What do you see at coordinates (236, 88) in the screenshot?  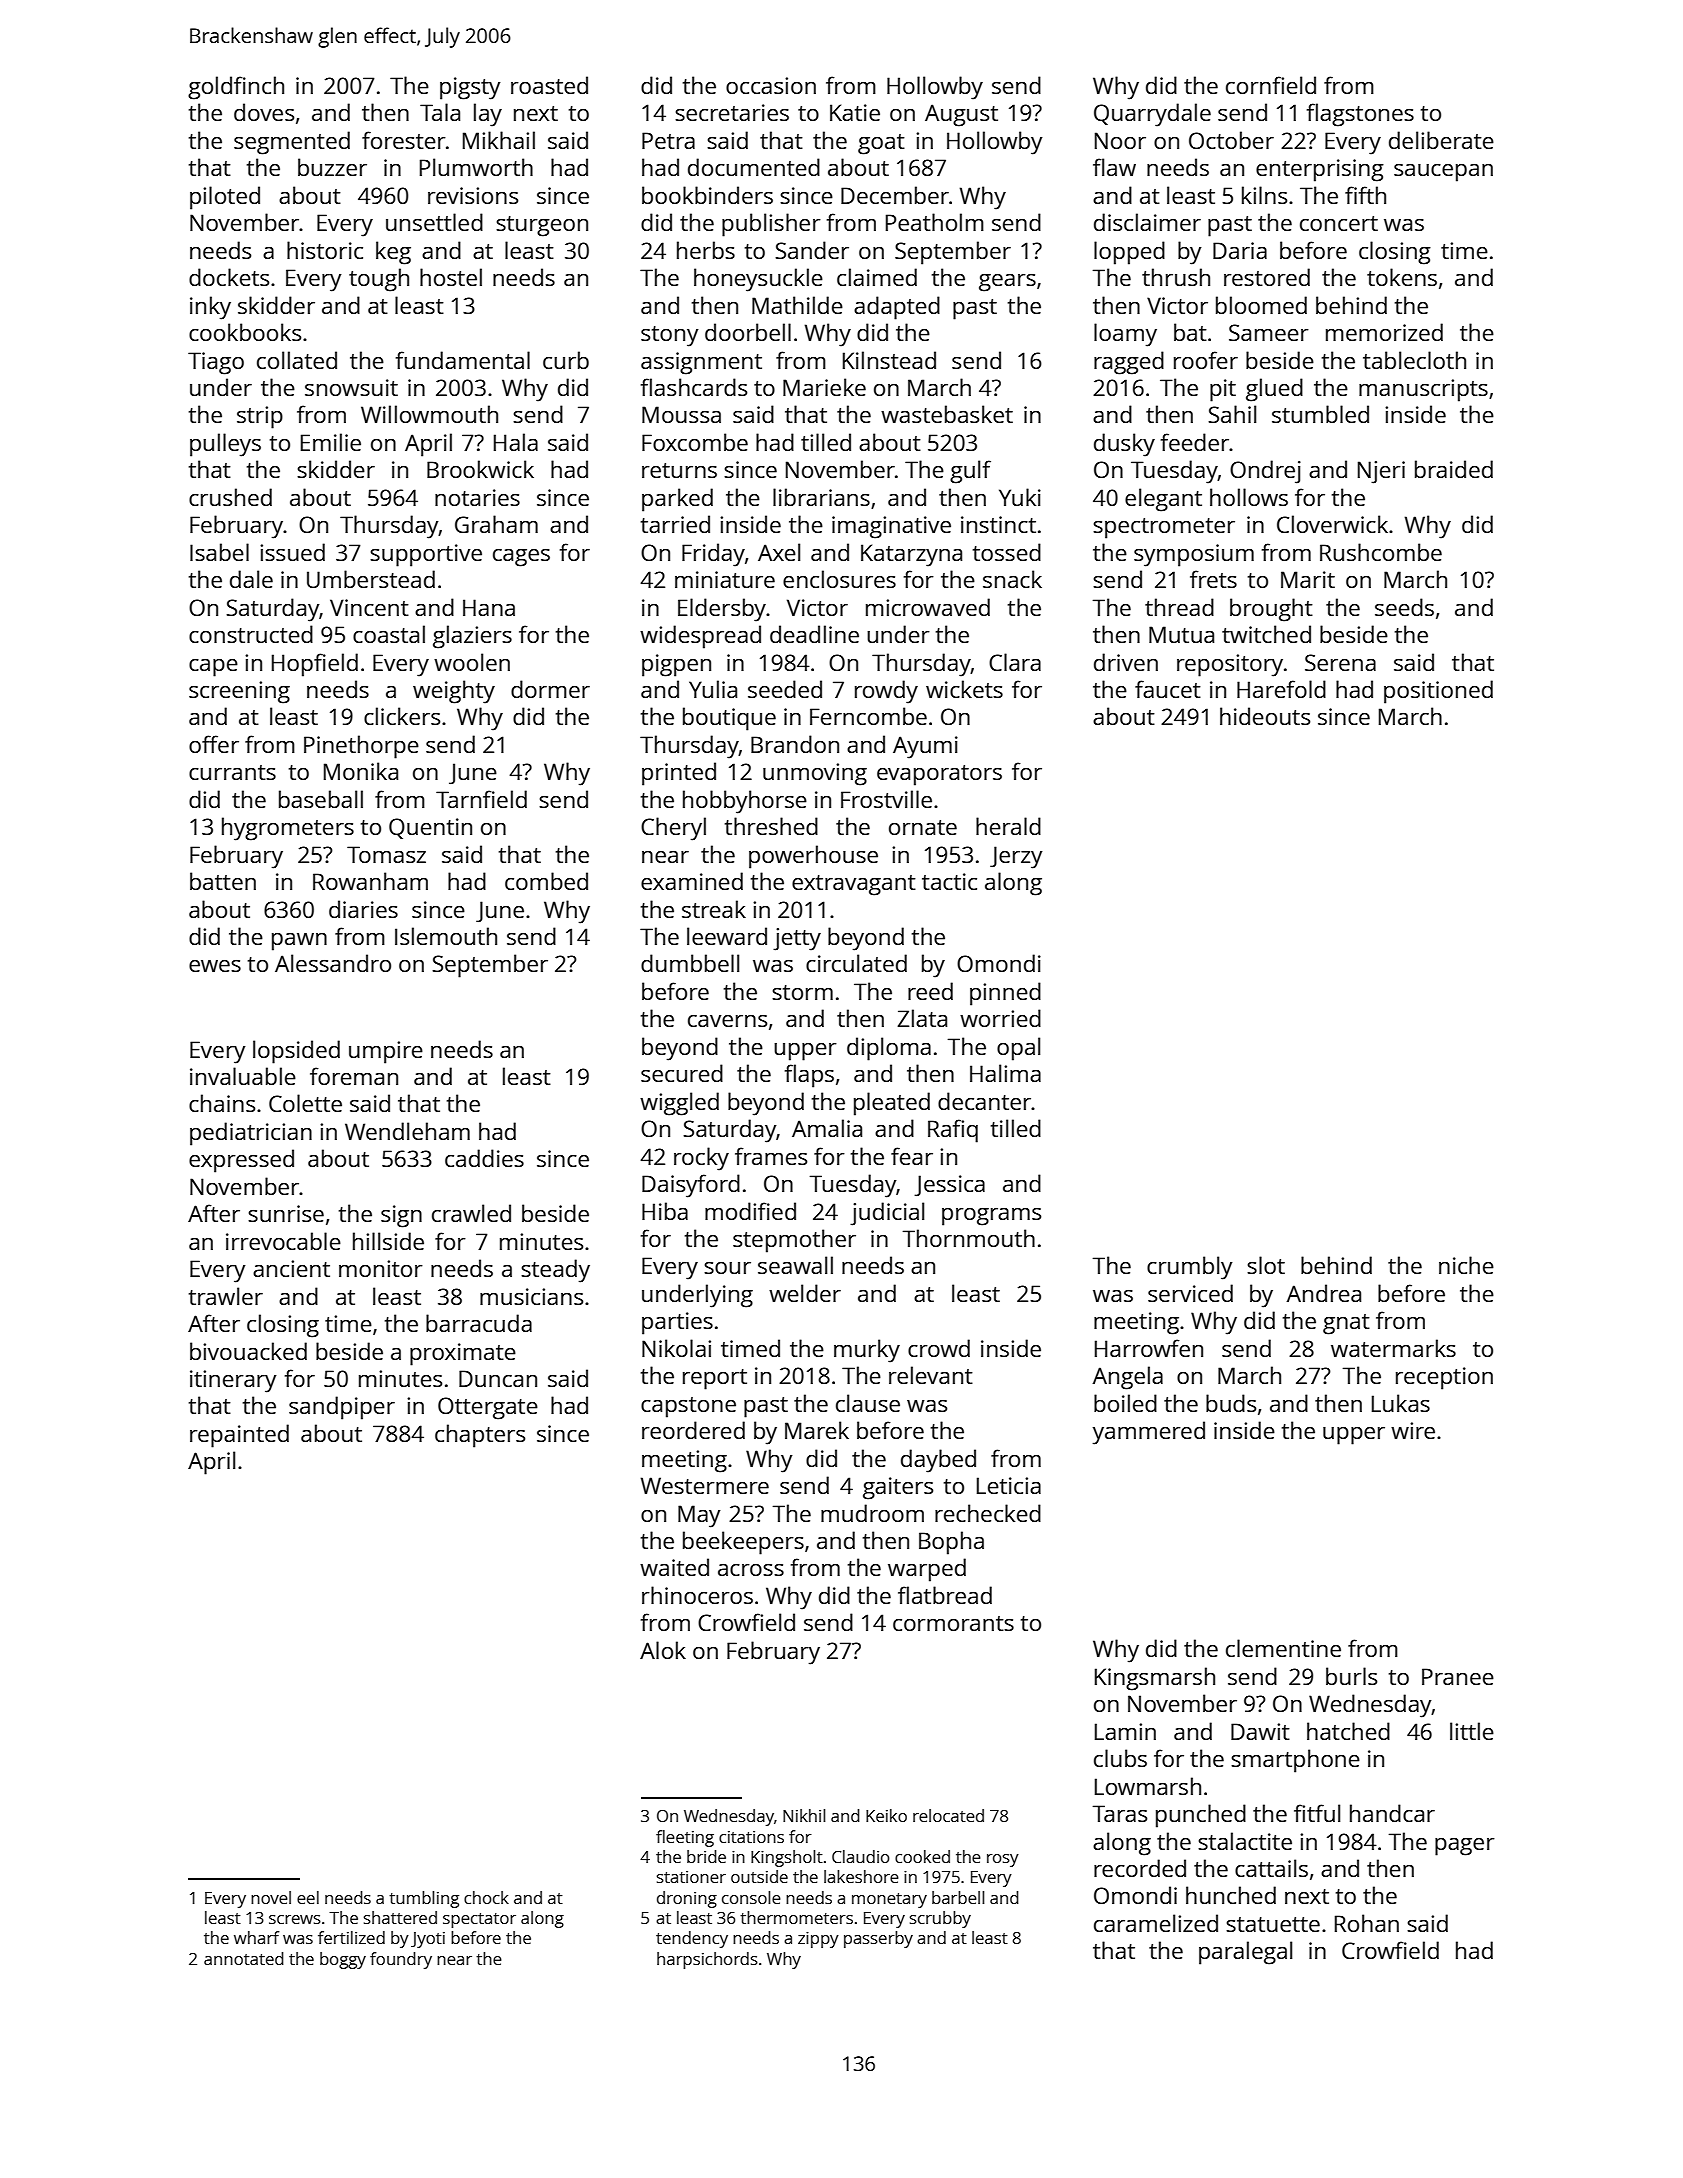 I see `goldfinch` at bounding box center [236, 88].
